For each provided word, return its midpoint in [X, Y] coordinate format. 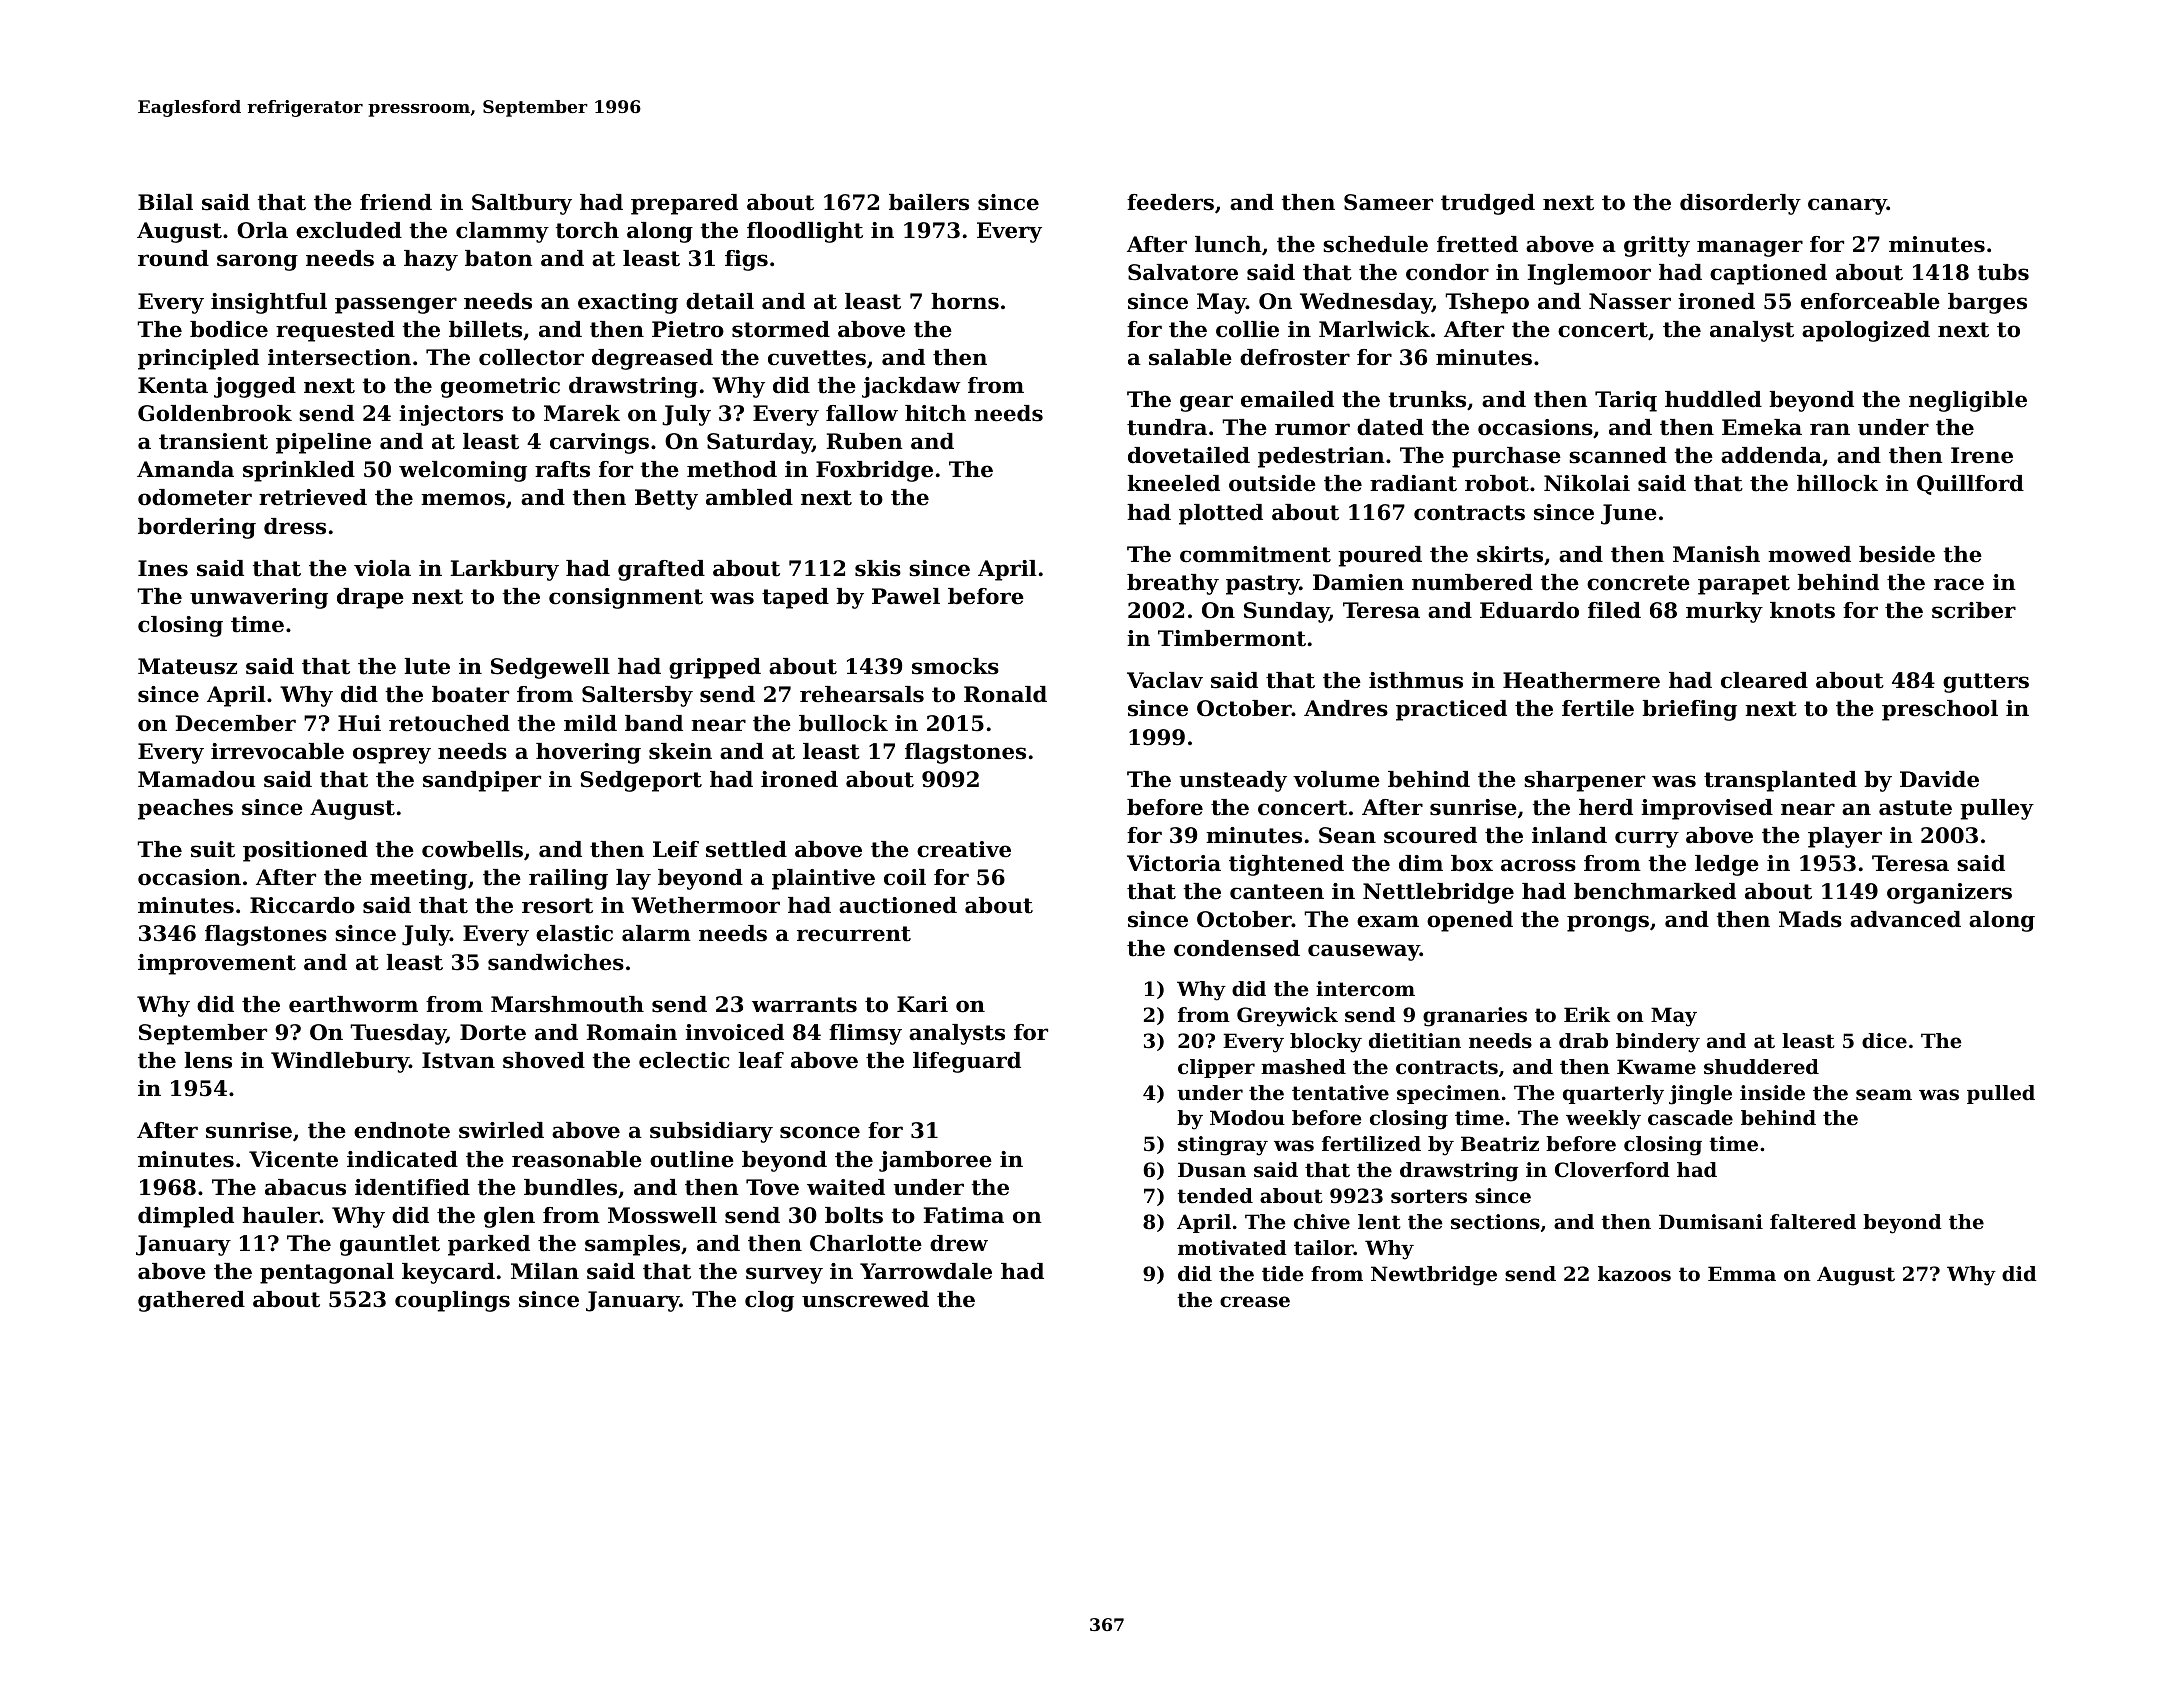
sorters [1429, 1196]
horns [965, 301]
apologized [1866, 331]
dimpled [186, 1217]
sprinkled [299, 471]
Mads [1810, 919]
